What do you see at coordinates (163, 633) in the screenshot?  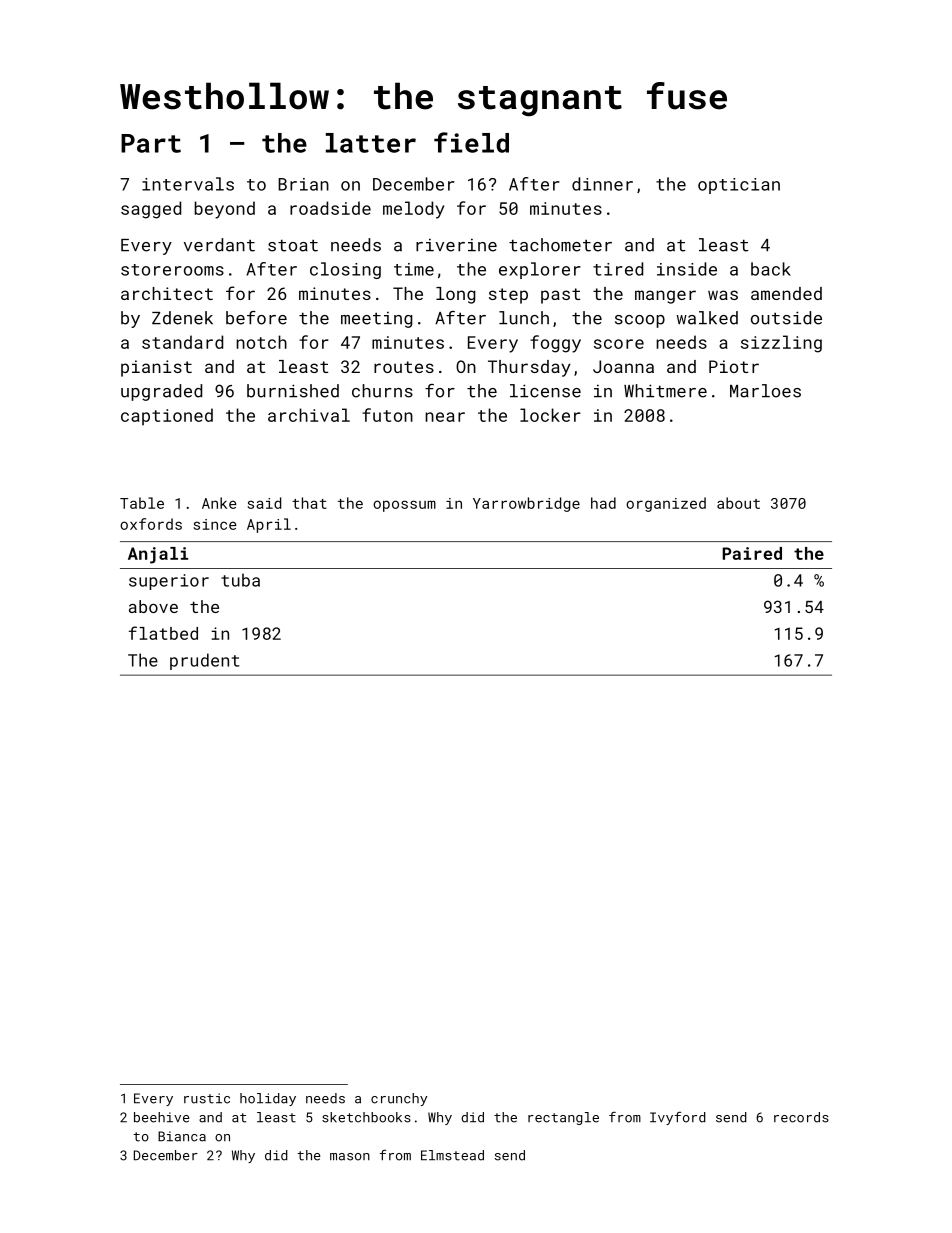 I see `flatbed` at bounding box center [163, 633].
